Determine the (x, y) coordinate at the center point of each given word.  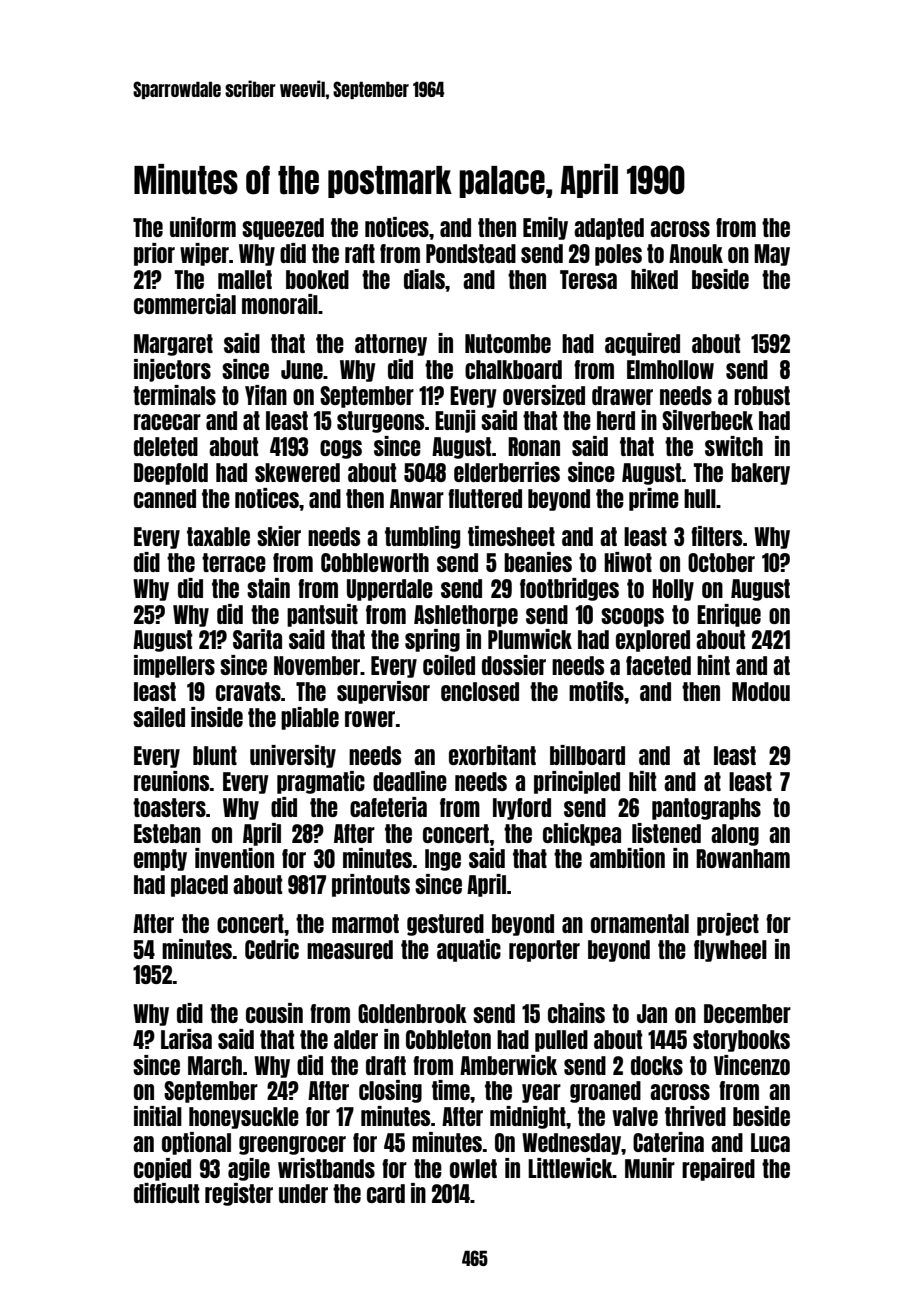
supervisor (383, 692)
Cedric (272, 949)
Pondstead (471, 253)
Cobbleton (448, 1039)
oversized (544, 395)
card (386, 1193)
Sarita (257, 639)
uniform (203, 227)
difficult (166, 1193)
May (772, 255)
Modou (761, 691)
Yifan (266, 395)
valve (635, 1116)
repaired (718, 1169)
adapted (609, 229)
